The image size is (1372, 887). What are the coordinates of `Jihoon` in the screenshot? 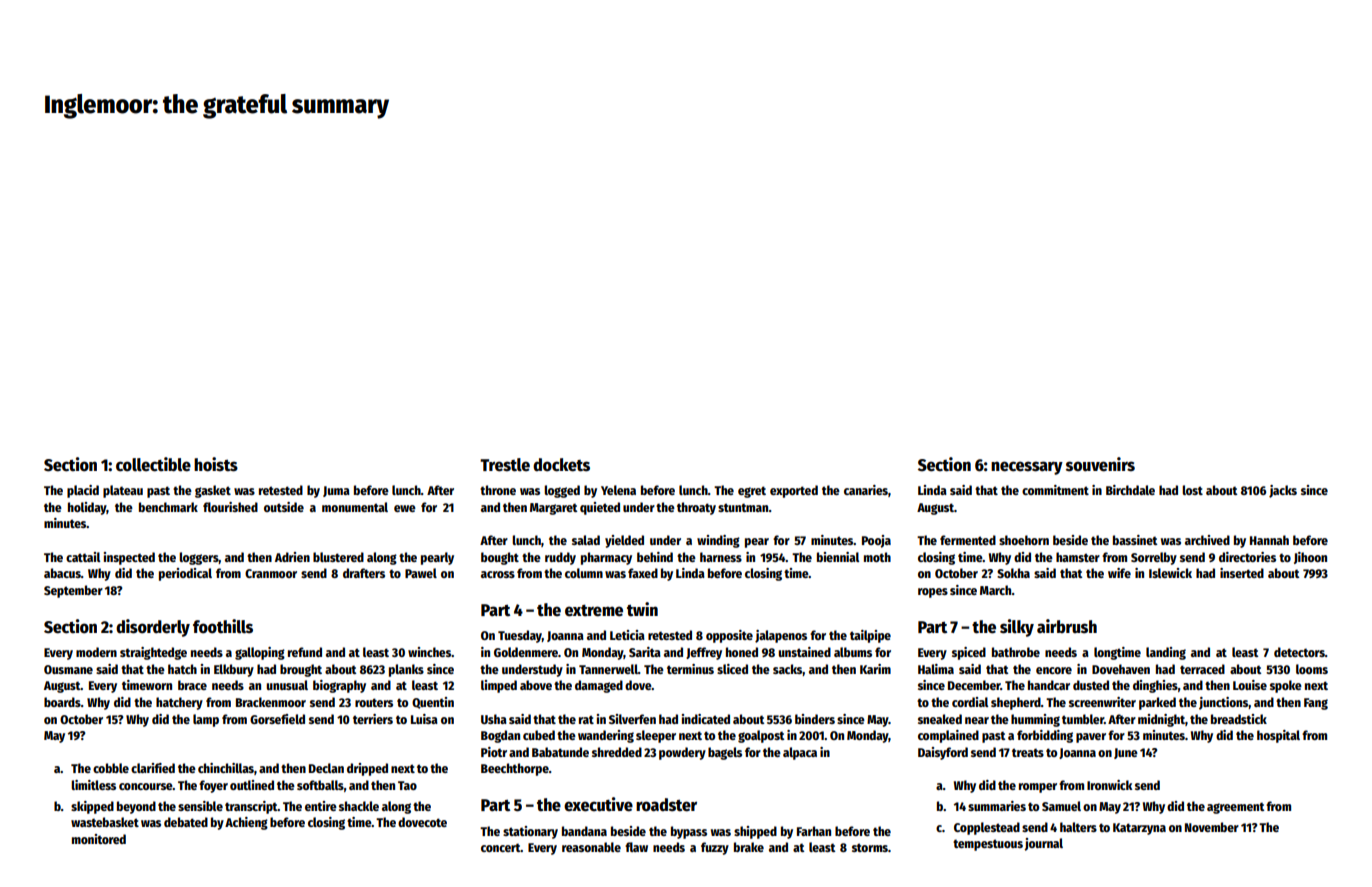 It's located at (1310, 558).
